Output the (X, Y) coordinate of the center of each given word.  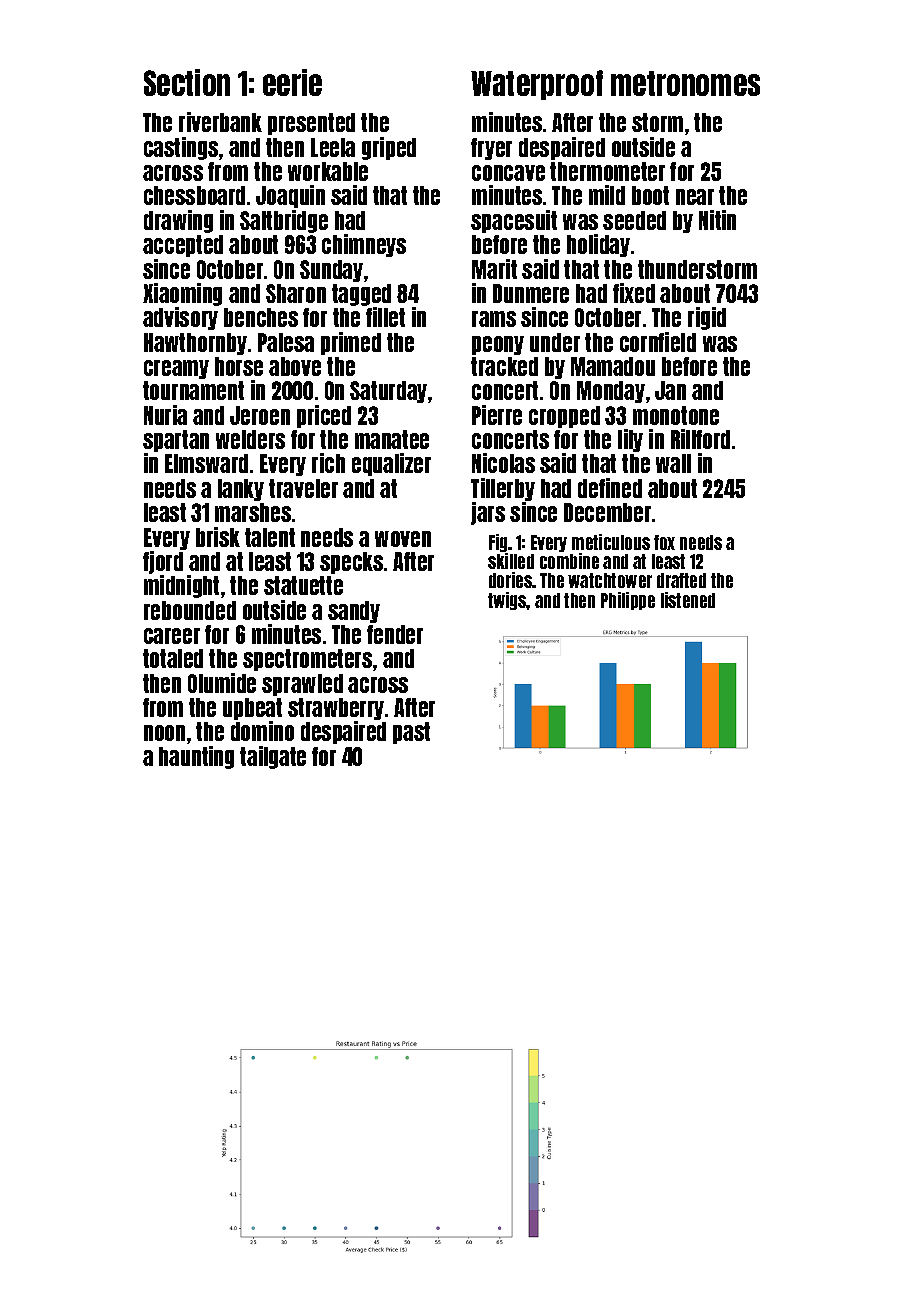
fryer (491, 149)
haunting (196, 757)
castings (181, 148)
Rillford (700, 439)
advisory (180, 318)
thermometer (607, 171)
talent (270, 537)
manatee (392, 439)
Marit (494, 269)
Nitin (717, 220)
